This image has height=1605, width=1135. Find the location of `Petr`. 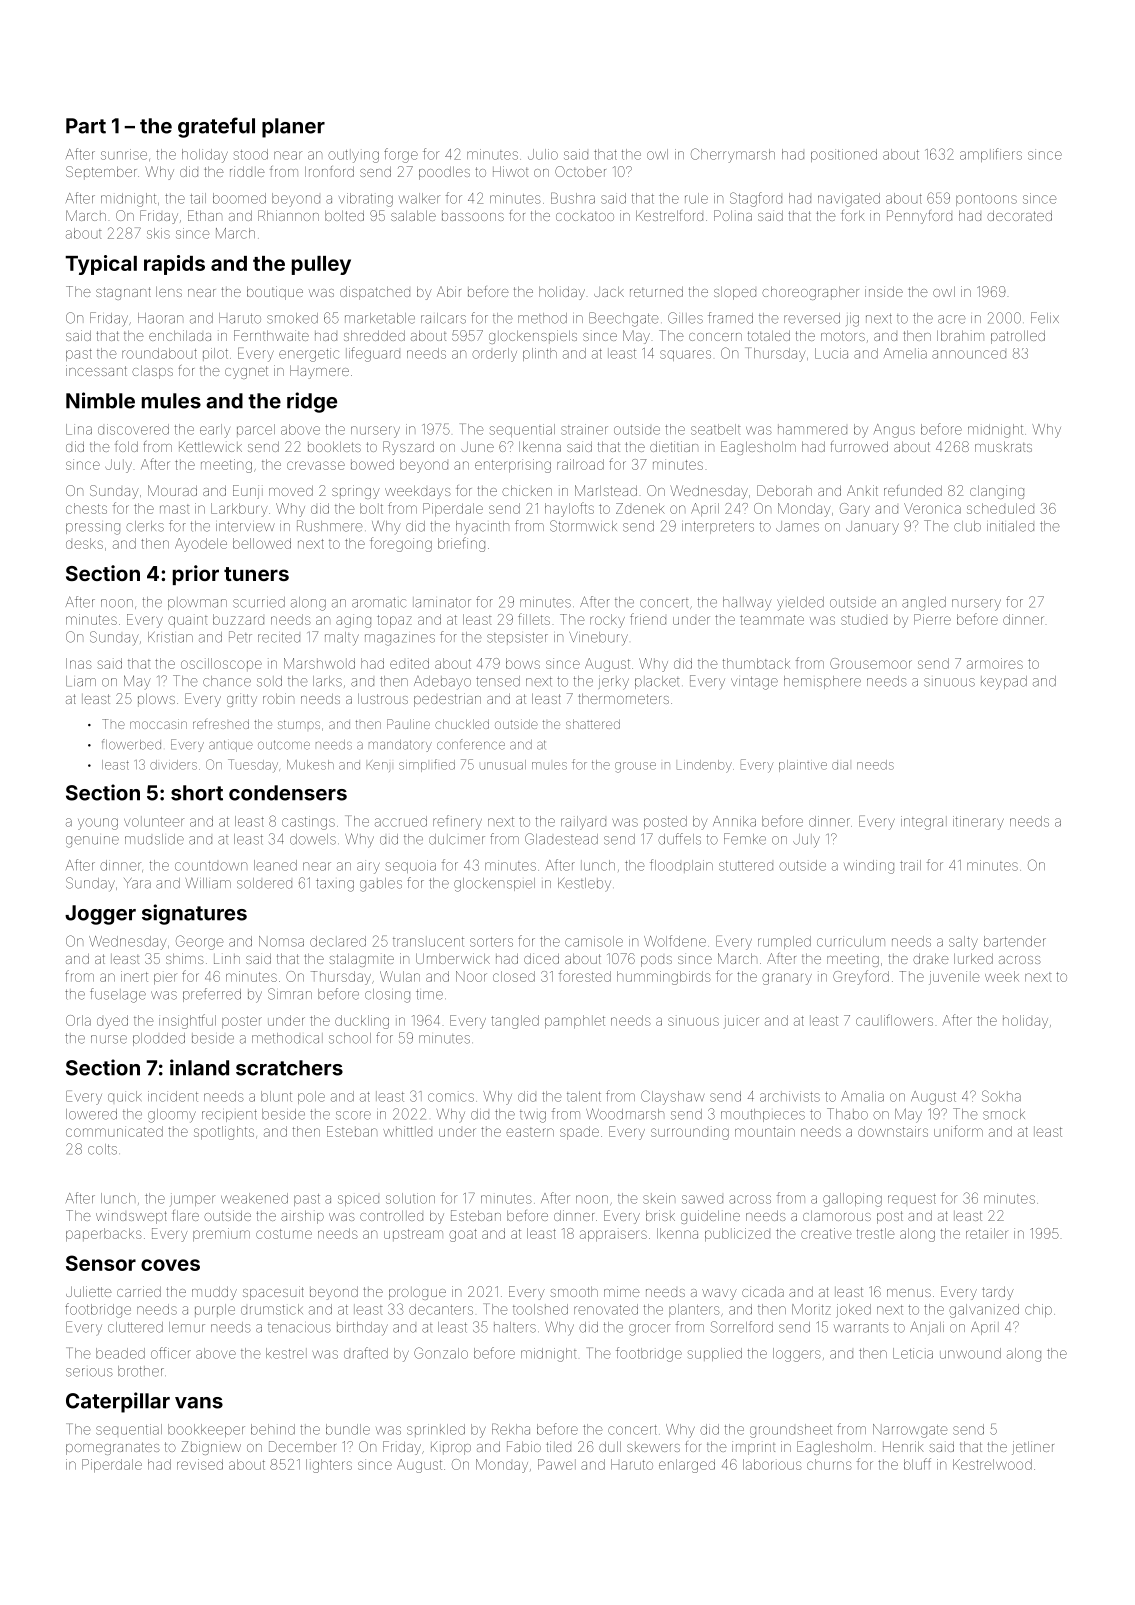

Petr is located at coordinates (240, 637).
